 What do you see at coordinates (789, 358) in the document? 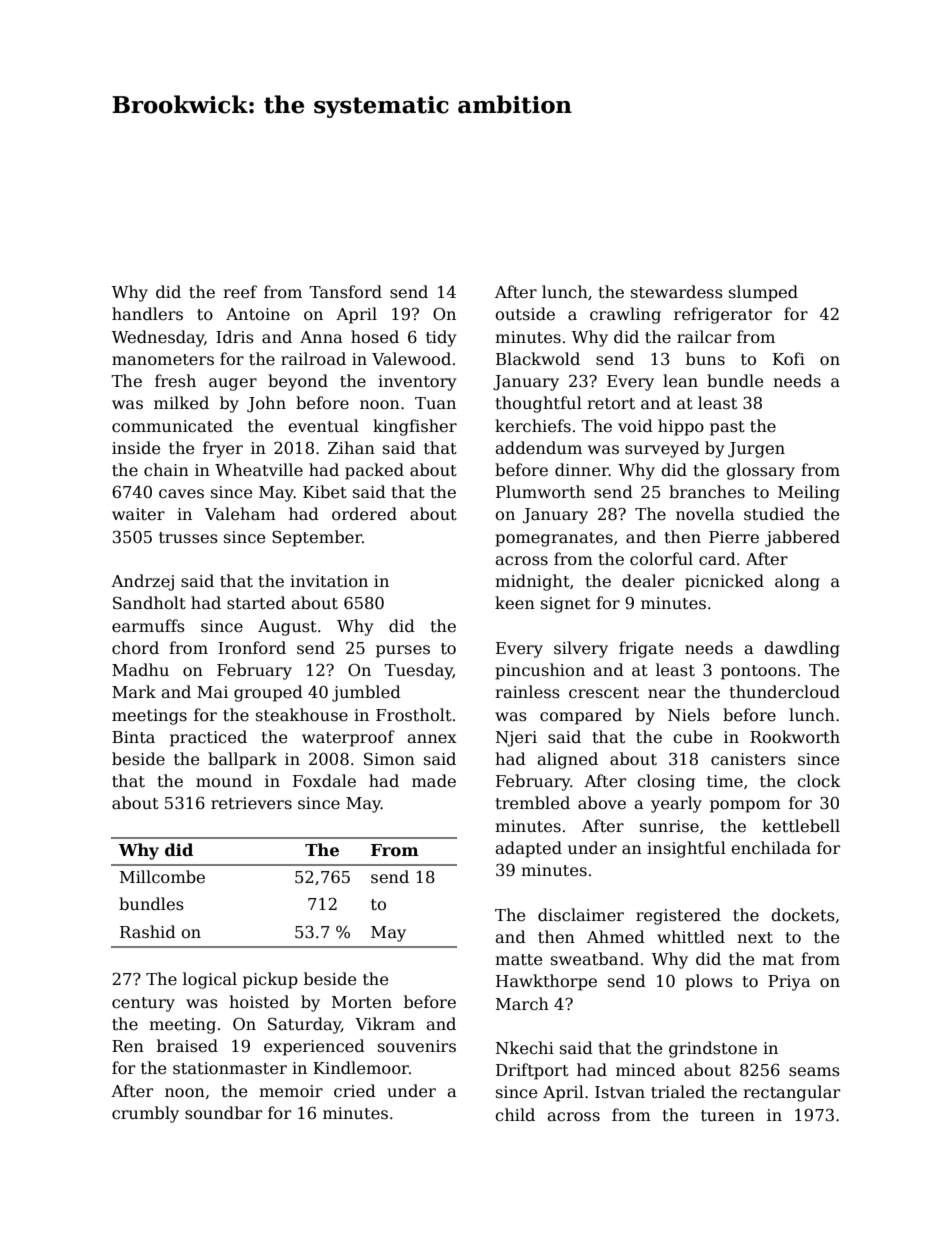
I see `Kofi` at bounding box center [789, 358].
